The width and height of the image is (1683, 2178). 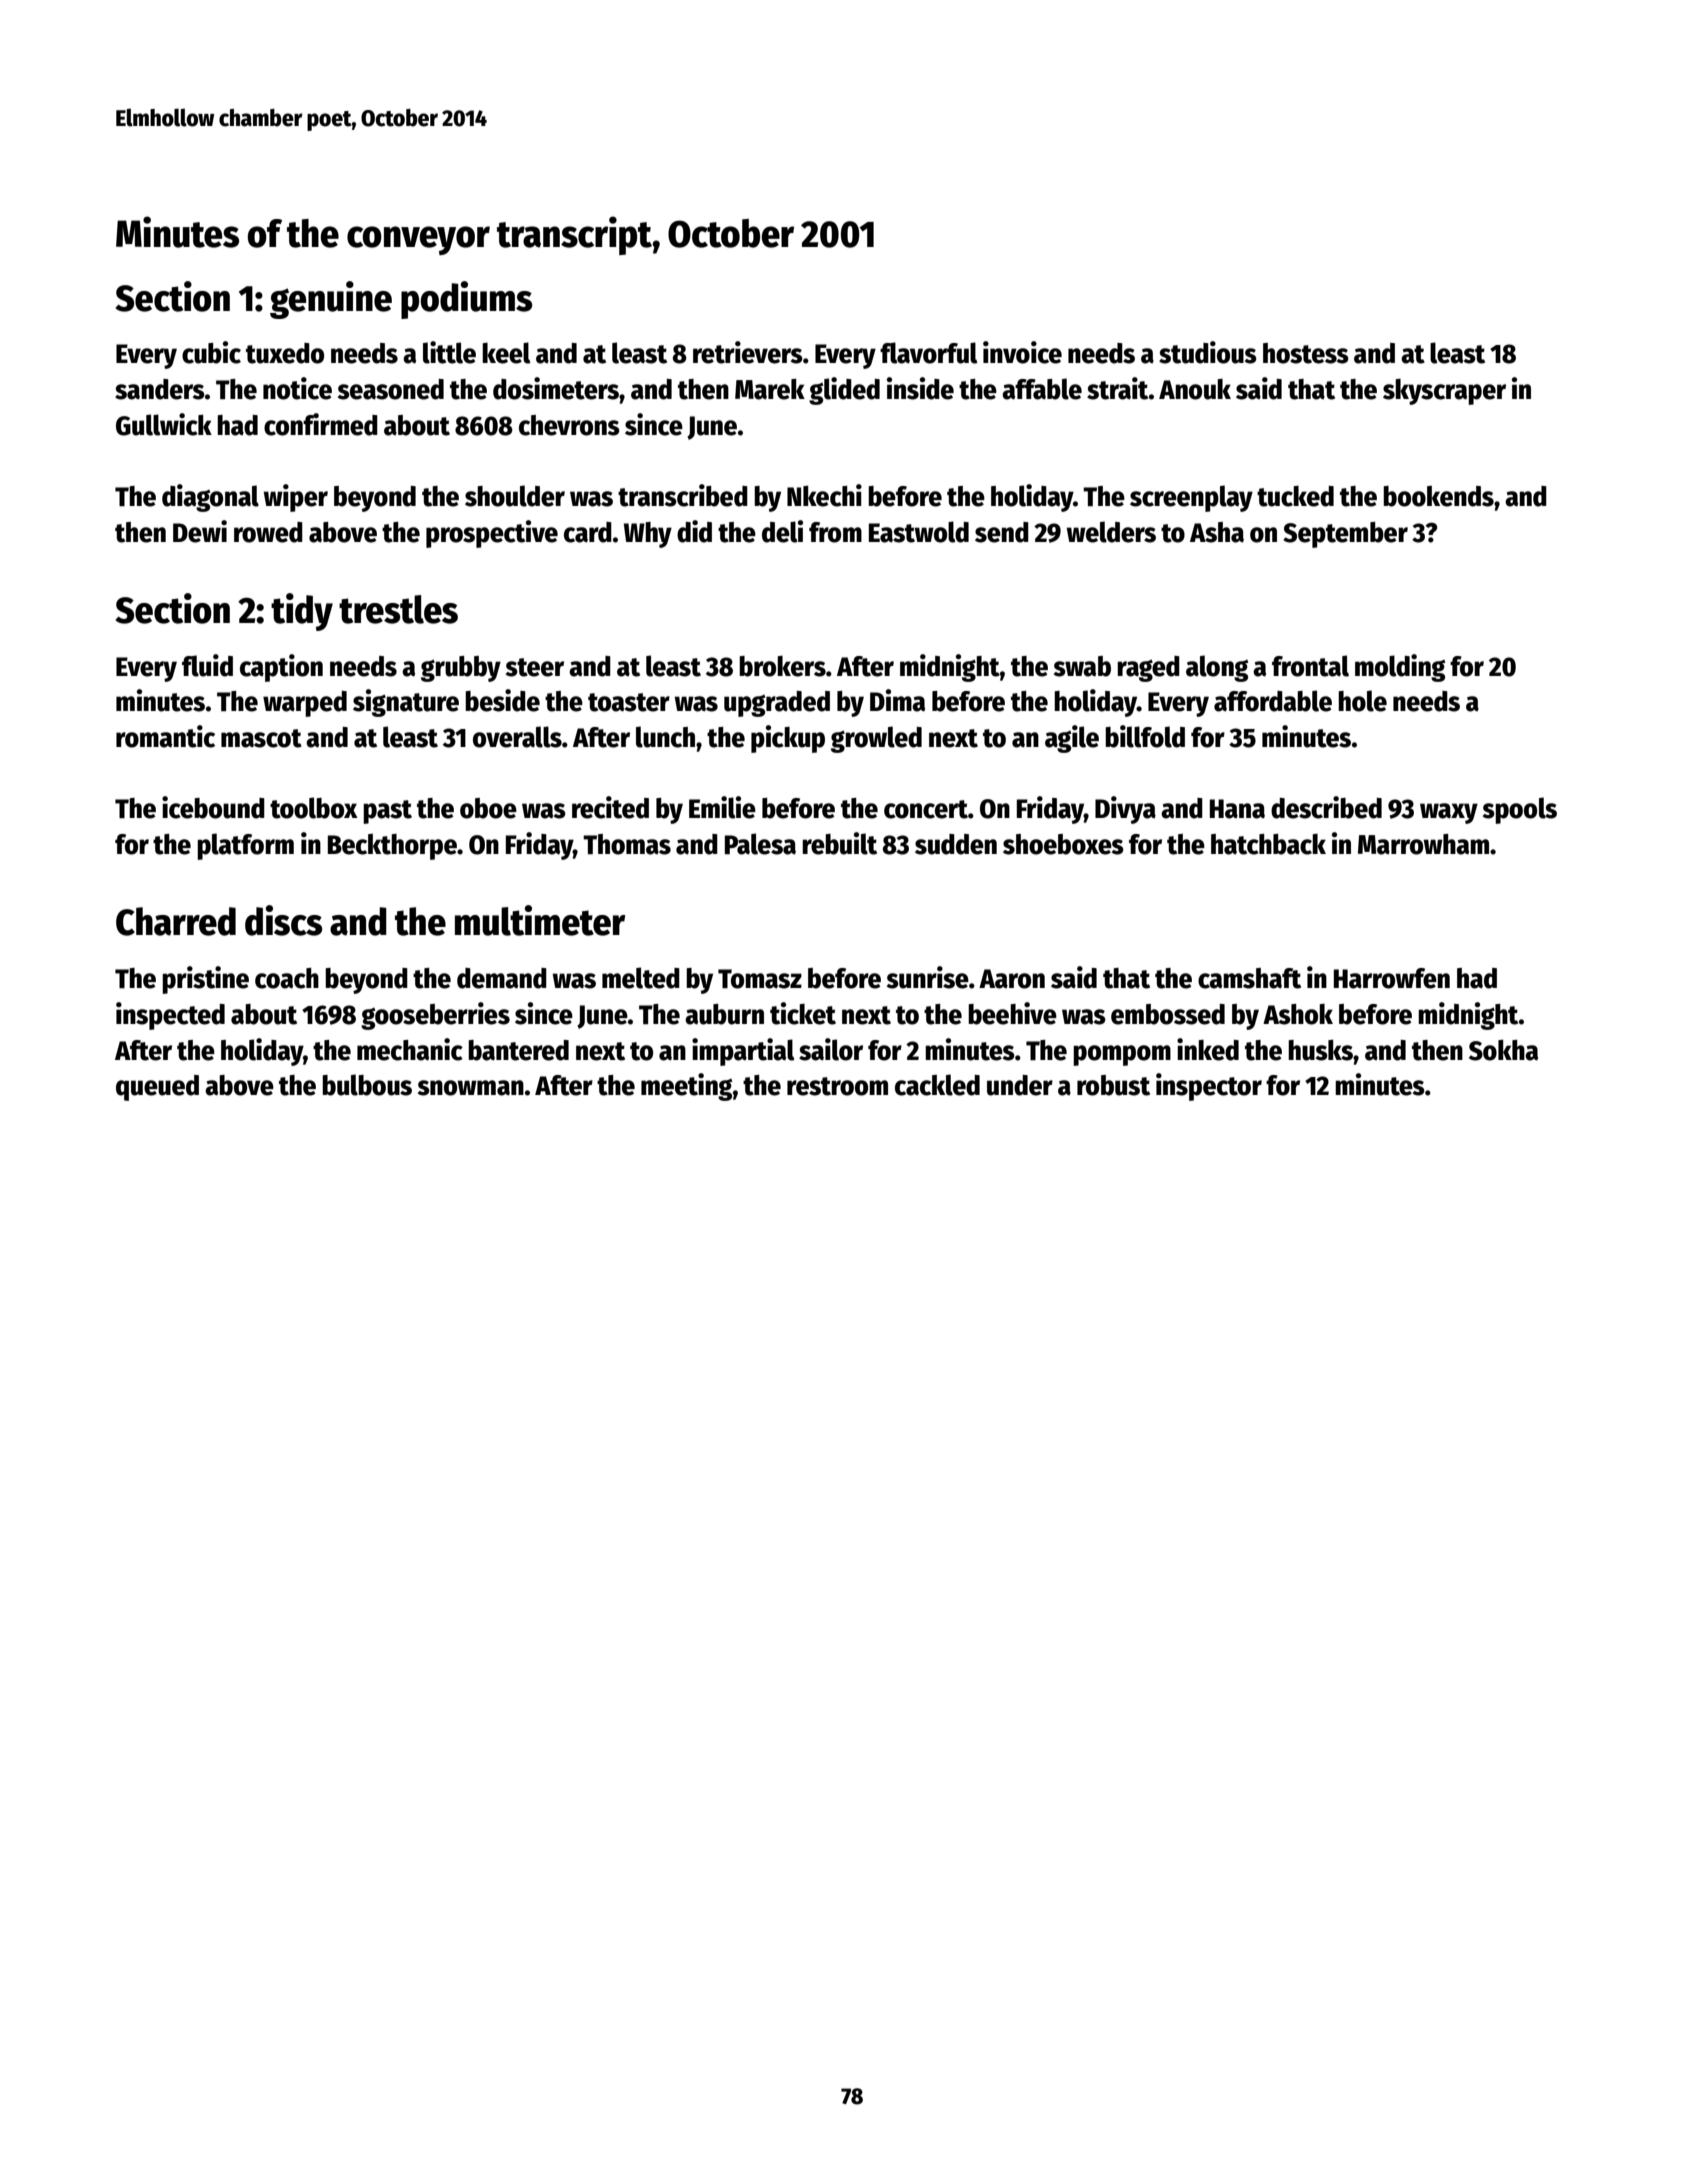 I want to click on podiums, so click(x=466, y=300).
